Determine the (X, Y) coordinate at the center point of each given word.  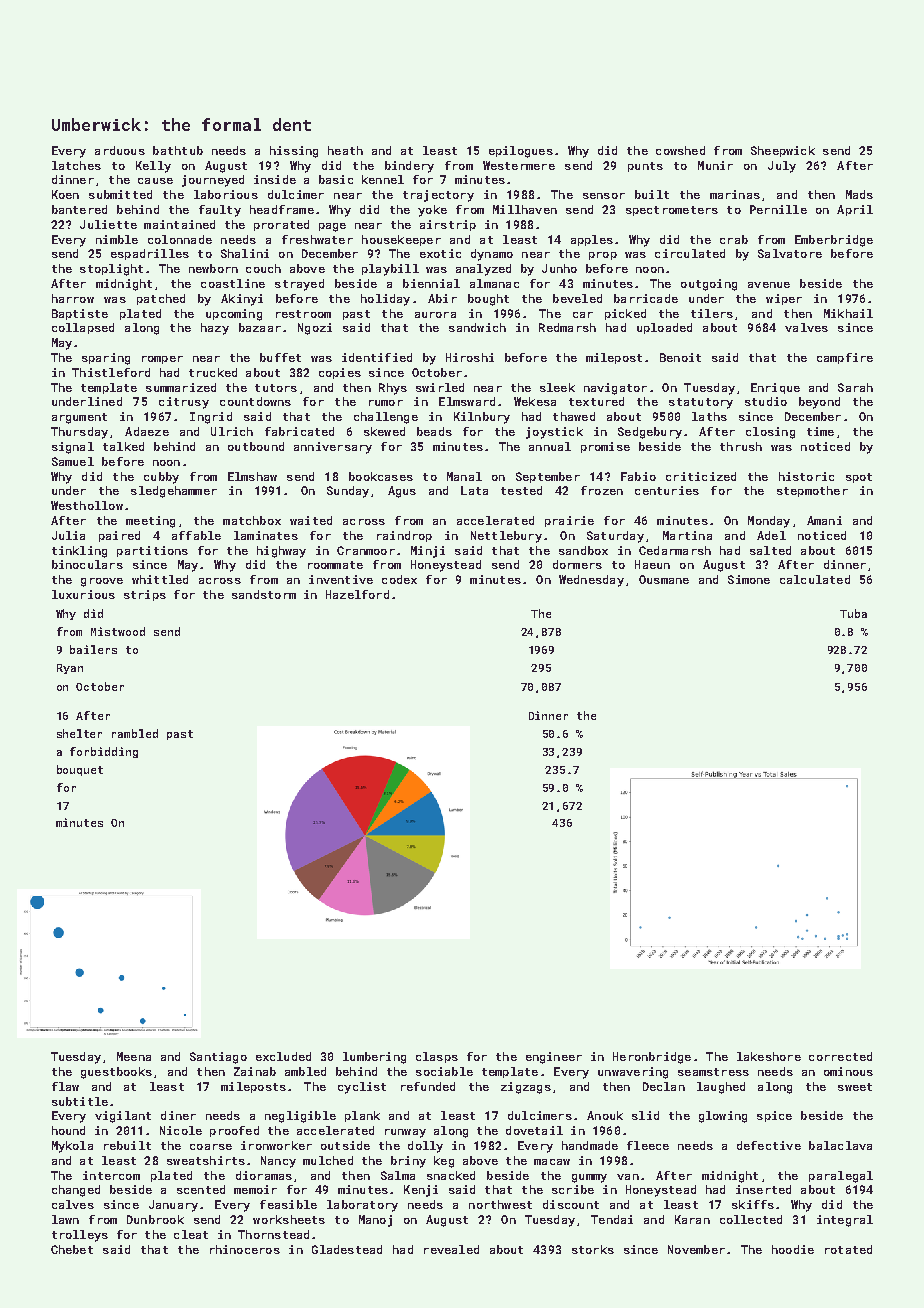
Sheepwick (783, 151)
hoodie (793, 1249)
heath (345, 150)
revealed (451, 1249)
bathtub (178, 150)
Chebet (72, 1249)
